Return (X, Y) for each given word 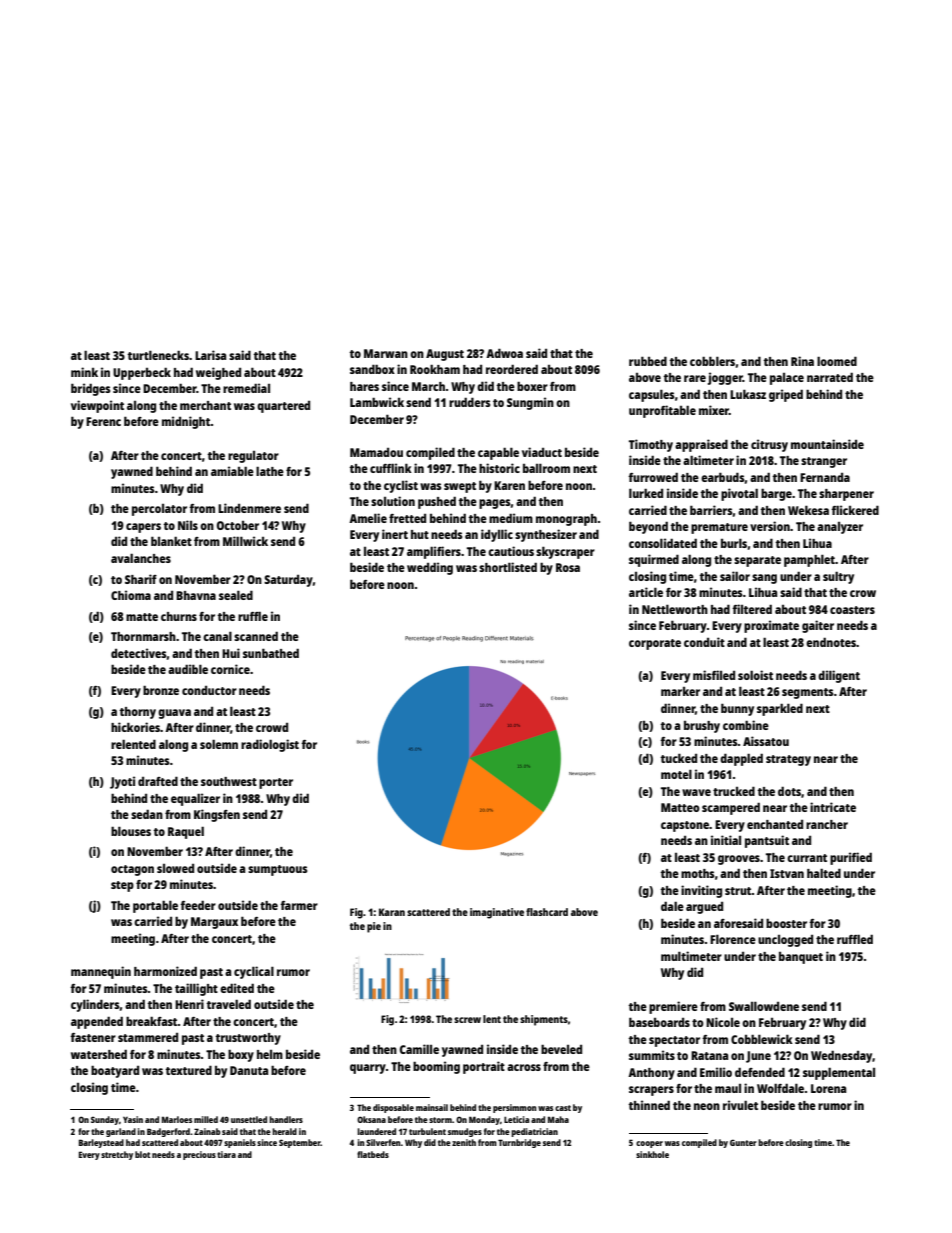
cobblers (712, 361)
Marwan (386, 353)
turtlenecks (158, 355)
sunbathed (271, 653)
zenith (464, 1142)
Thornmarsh (143, 636)
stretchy (117, 1155)
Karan (392, 912)
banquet (801, 958)
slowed (175, 868)
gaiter (818, 626)
